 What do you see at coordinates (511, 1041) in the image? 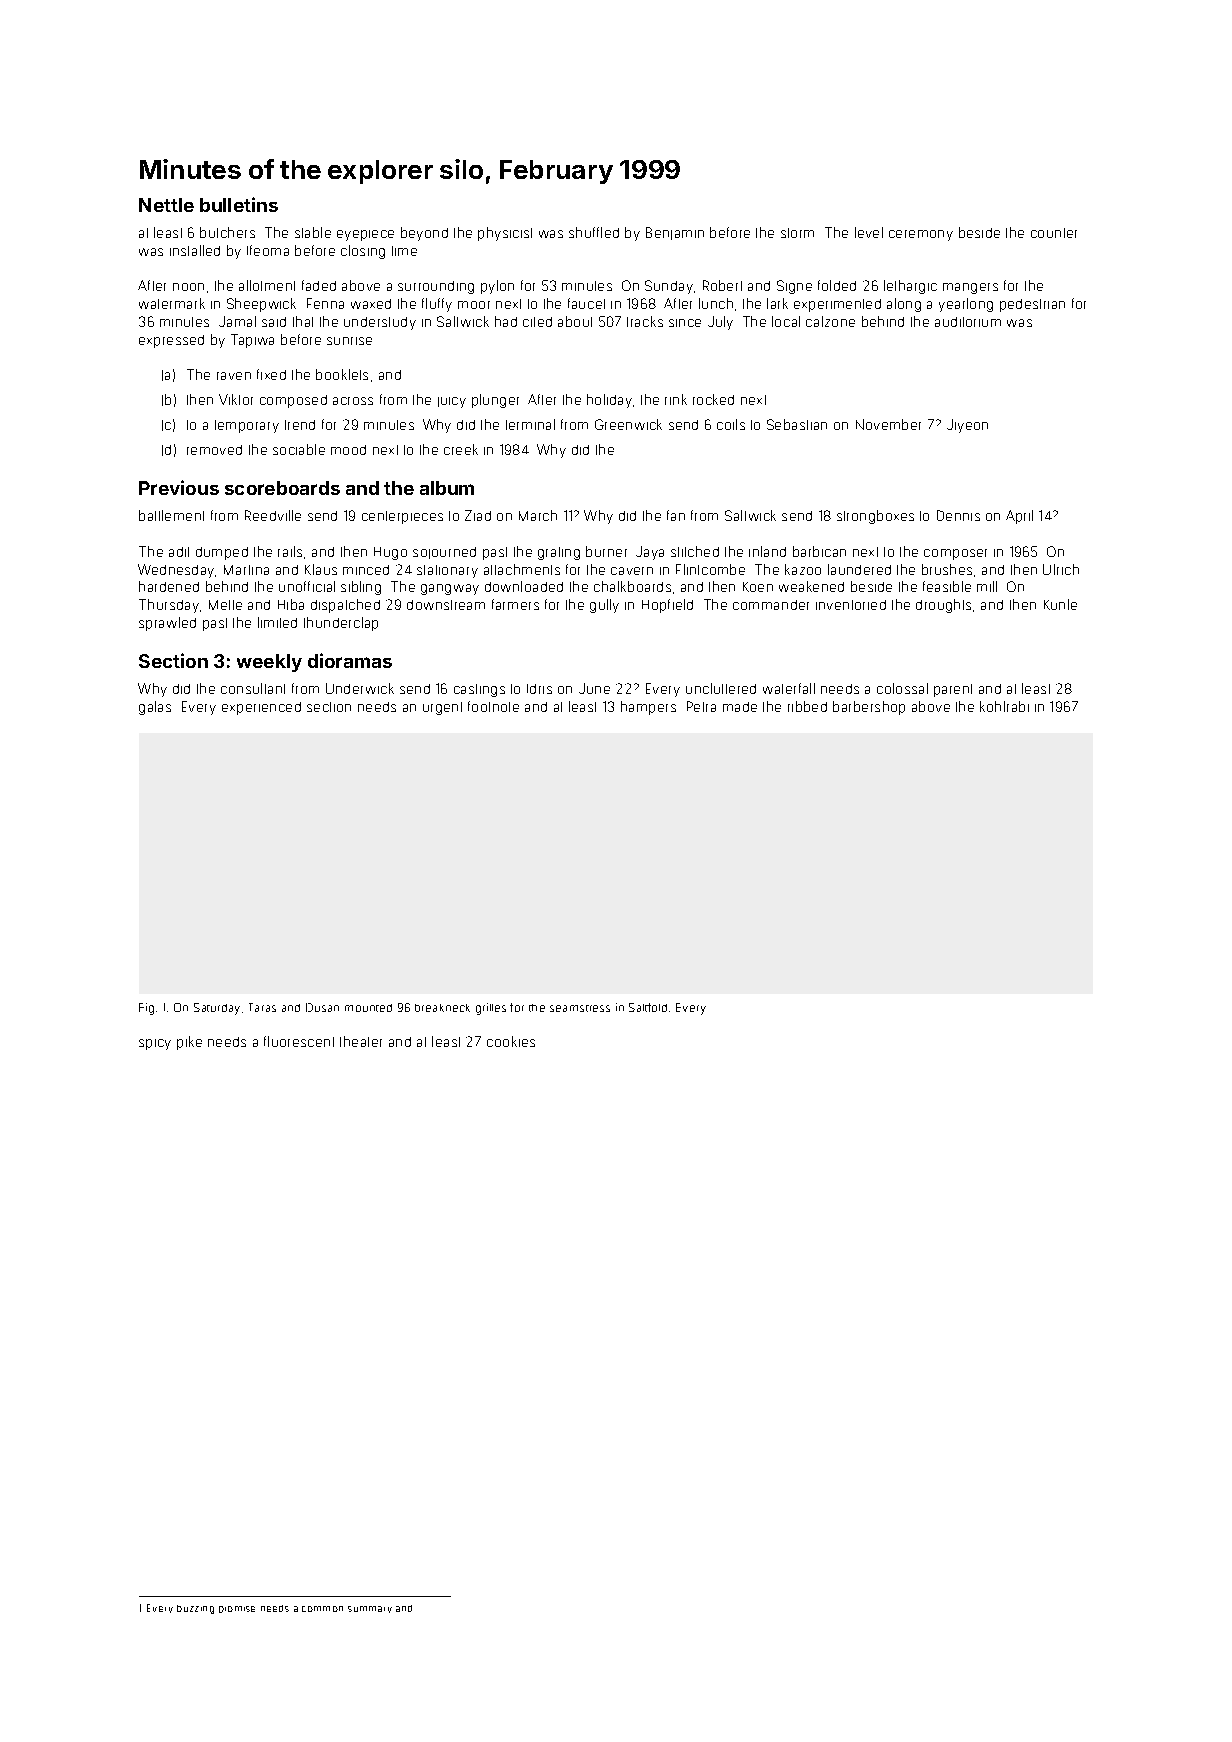
I see `cookies` at bounding box center [511, 1041].
